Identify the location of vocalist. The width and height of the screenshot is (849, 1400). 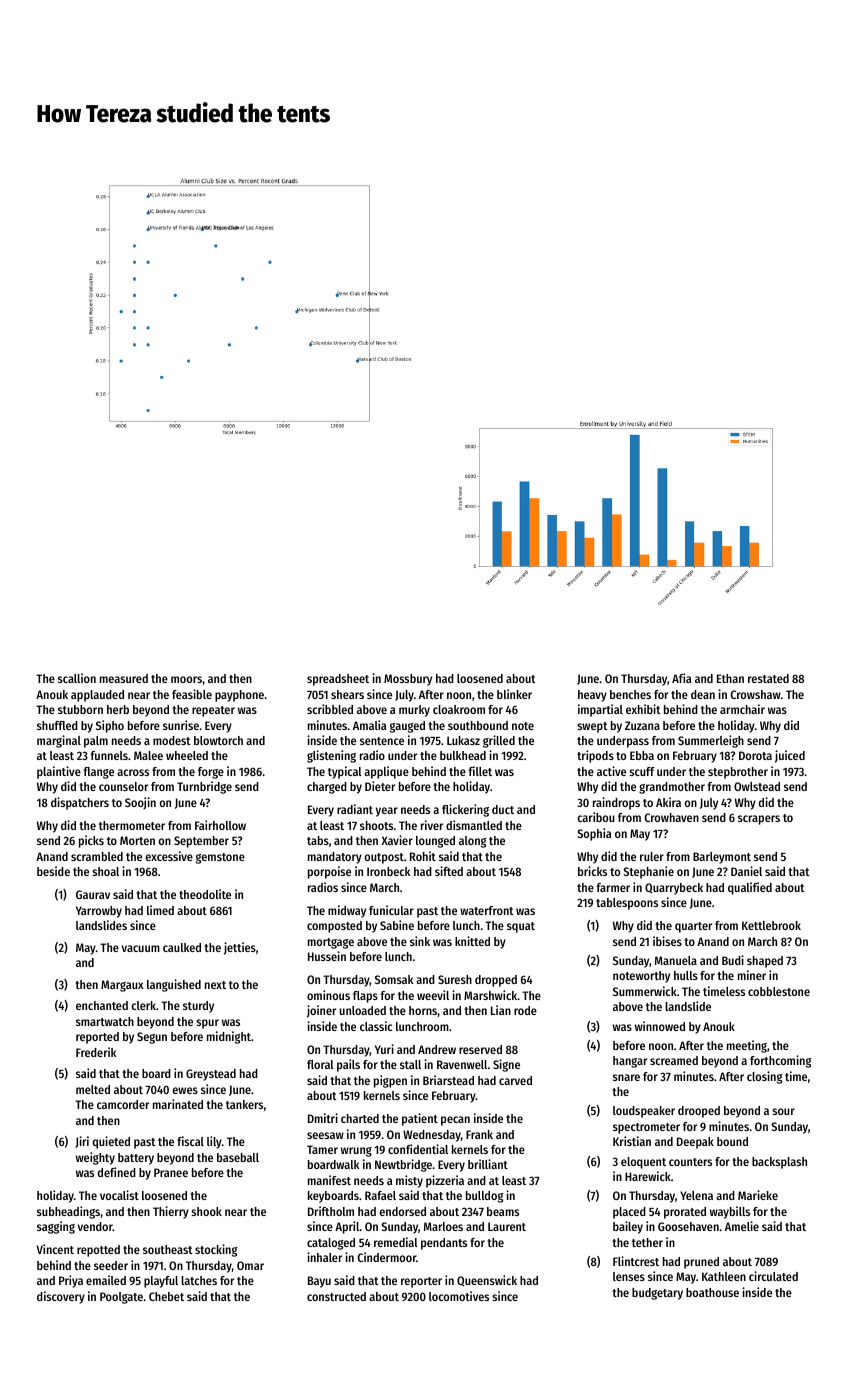
(119, 1195).
